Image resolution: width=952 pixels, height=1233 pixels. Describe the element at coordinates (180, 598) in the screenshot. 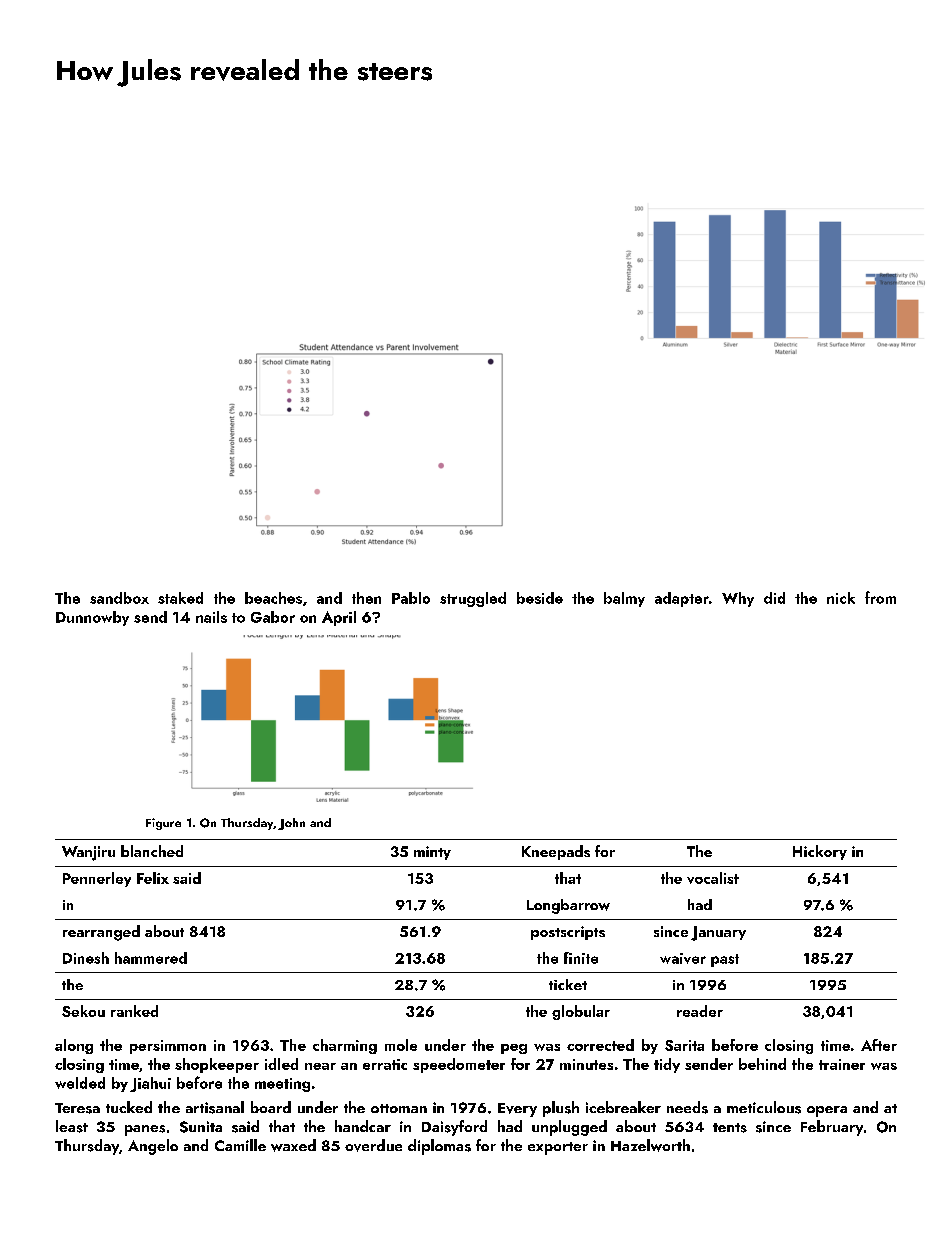

I see `staked` at that location.
